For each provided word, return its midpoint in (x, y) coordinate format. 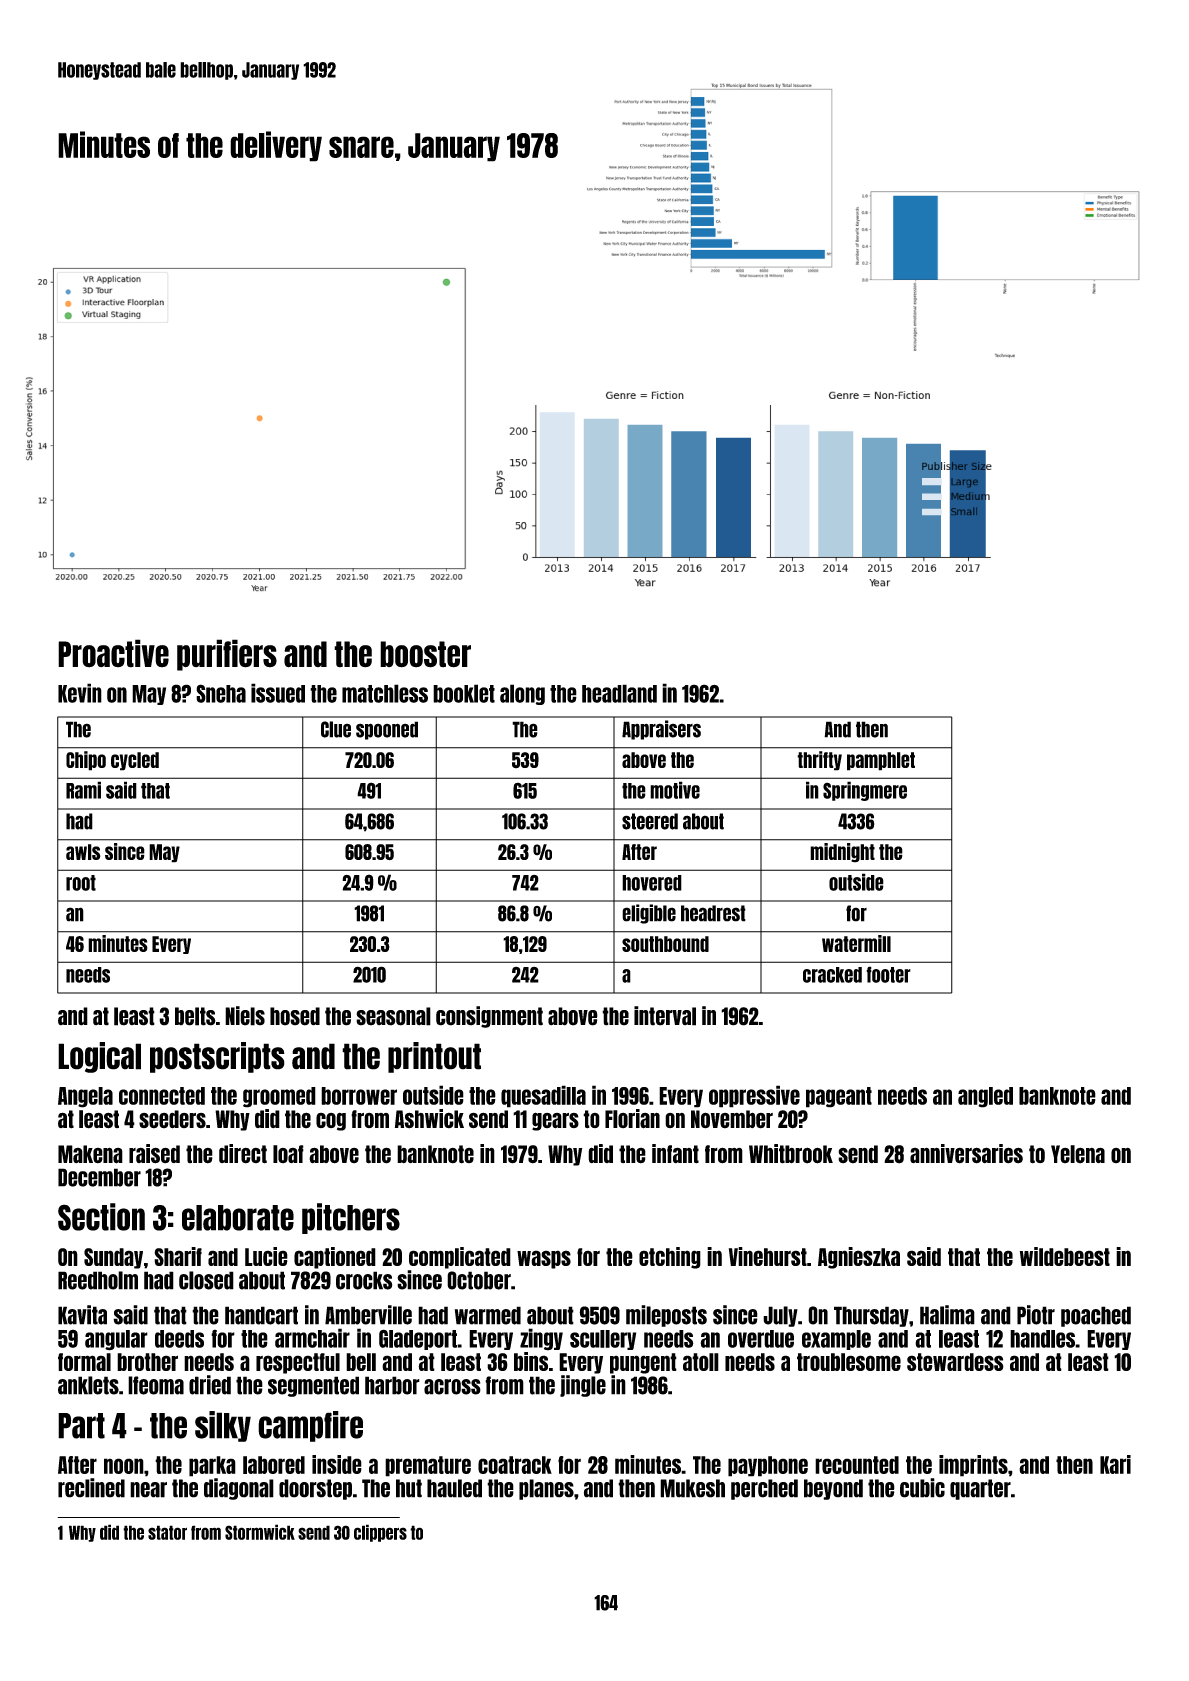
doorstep (315, 1489)
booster (425, 654)
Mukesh (692, 1488)
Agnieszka (859, 1258)
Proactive (113, 653)
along (522, 694)
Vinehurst (768, 1256)
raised (154, 1154)
